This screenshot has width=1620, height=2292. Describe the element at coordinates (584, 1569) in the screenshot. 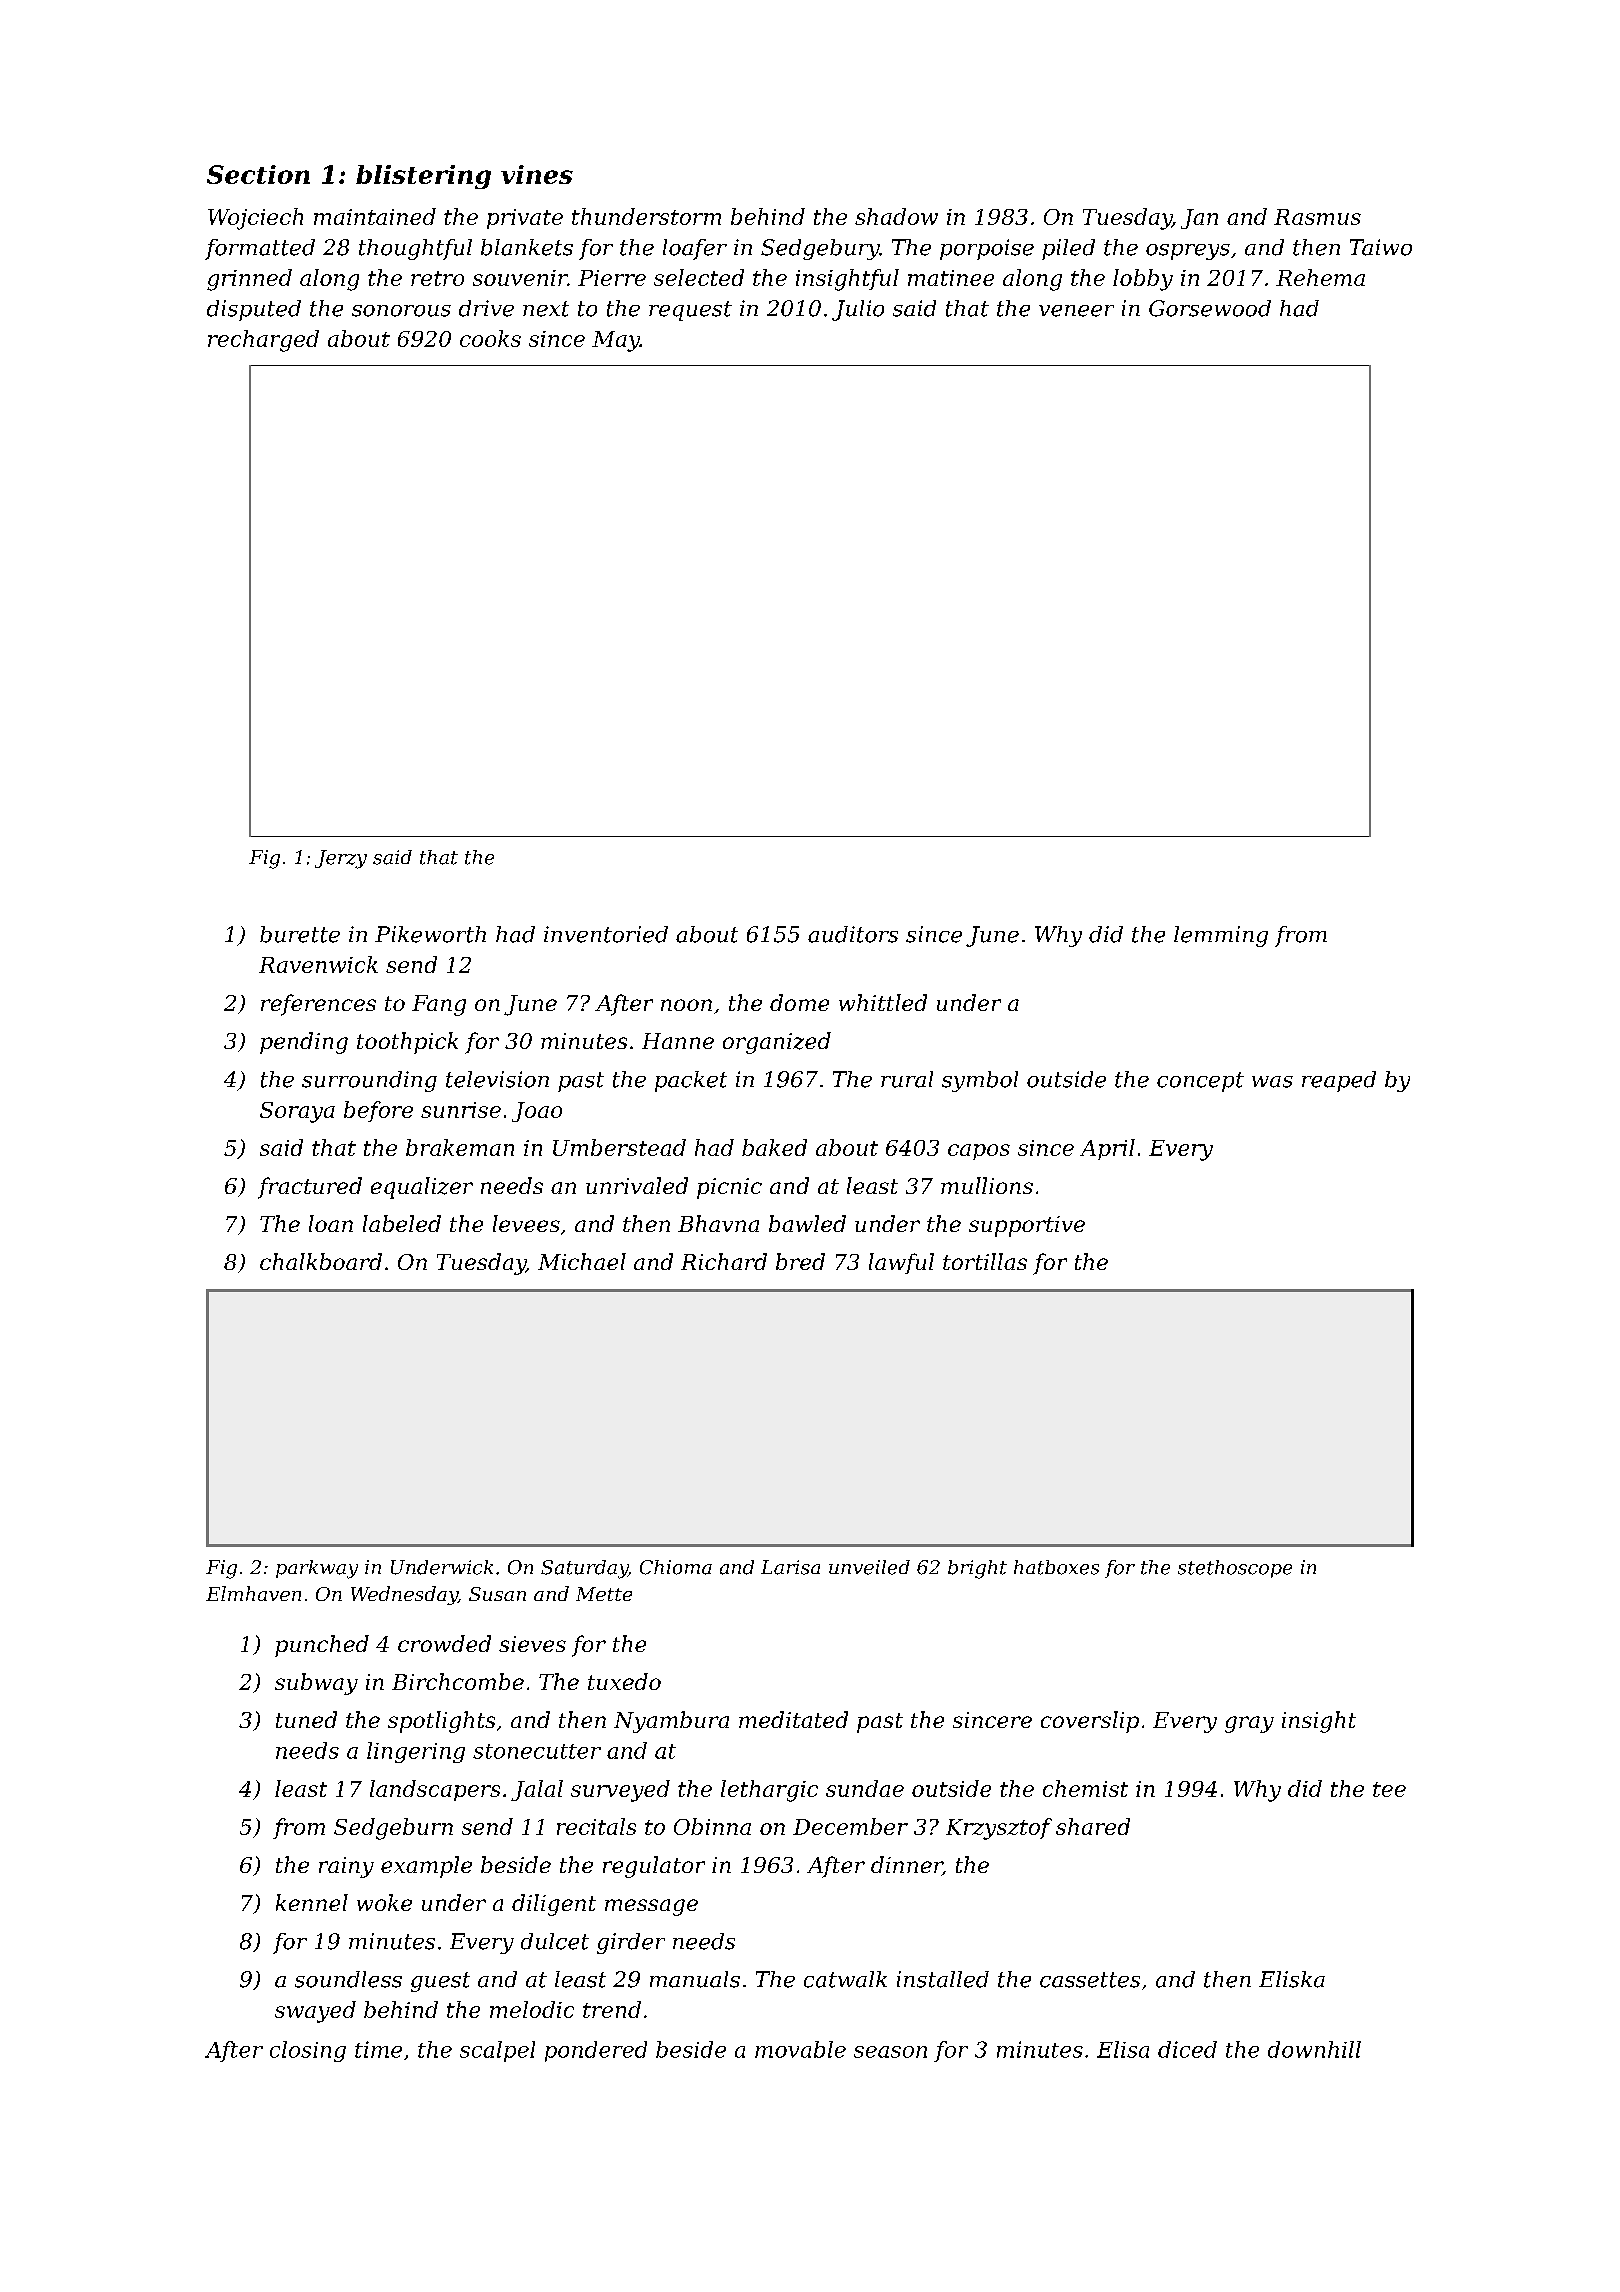

I see `Saturday` at that location.
